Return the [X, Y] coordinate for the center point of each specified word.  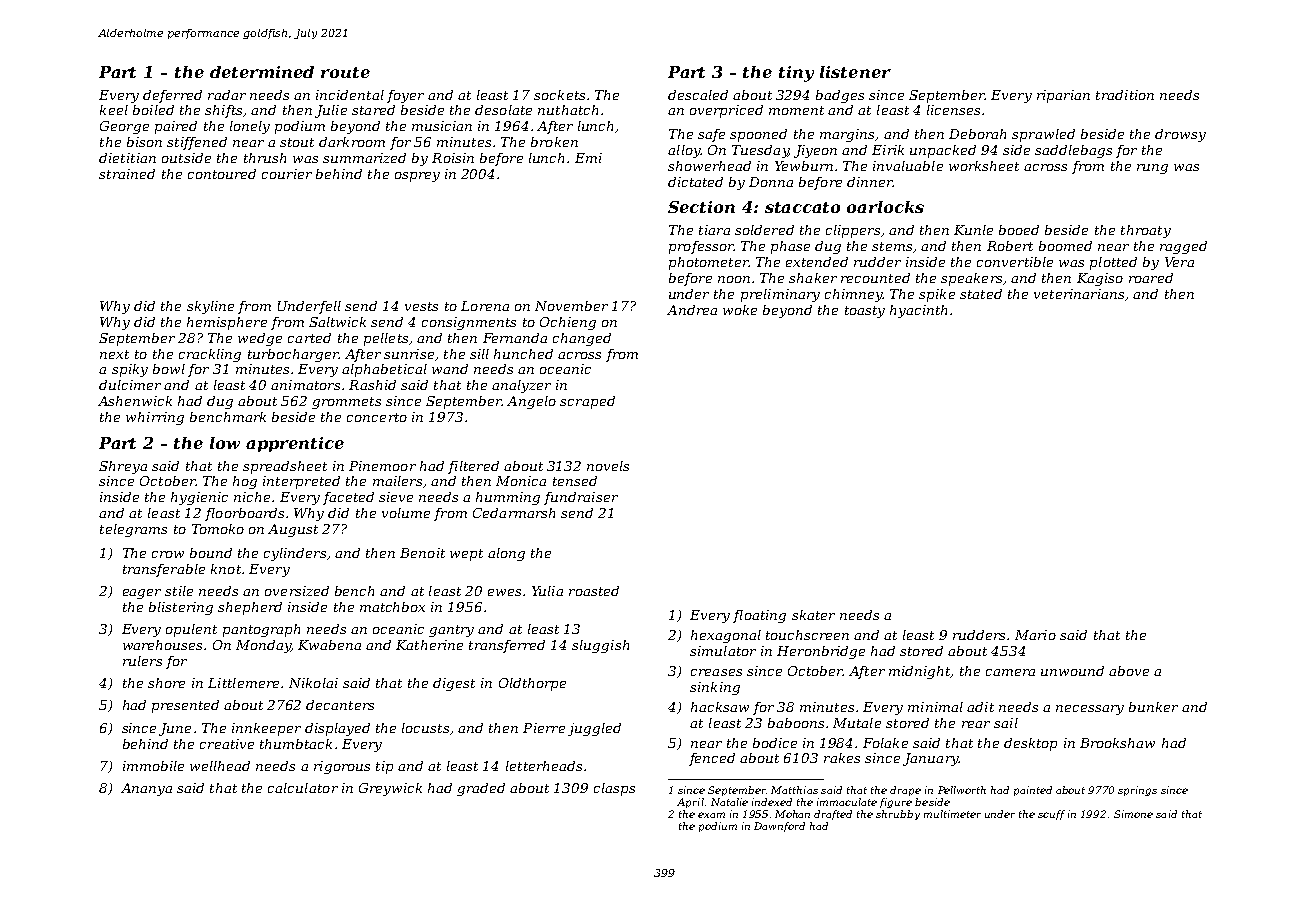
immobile [153, 766]
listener [855, 72]
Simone [1133, 814]
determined [262, 72]
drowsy [1180, 135]
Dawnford [779, 827]
